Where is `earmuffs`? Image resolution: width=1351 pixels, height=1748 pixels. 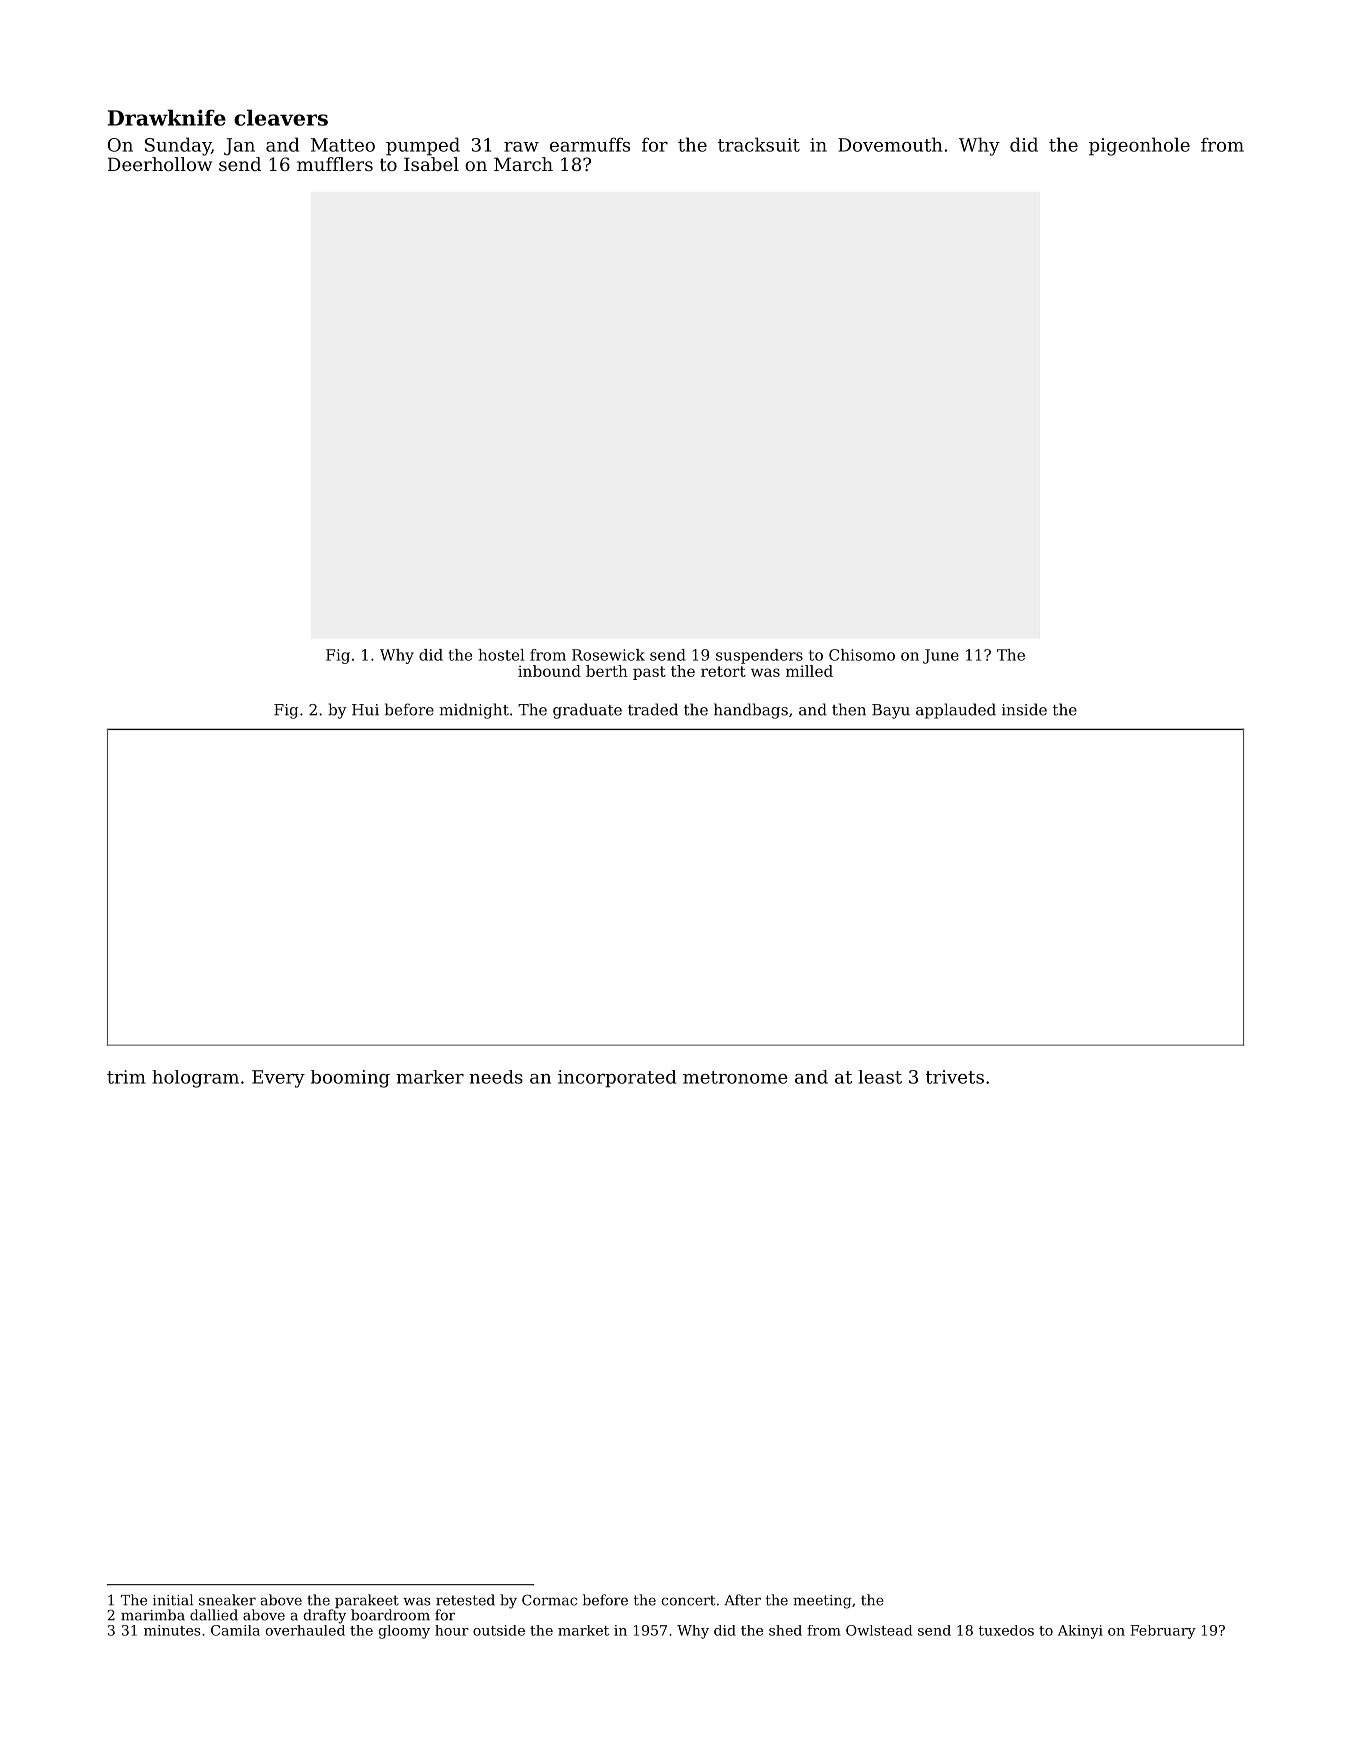 earmuffs is located at coordinates (590, 144).
